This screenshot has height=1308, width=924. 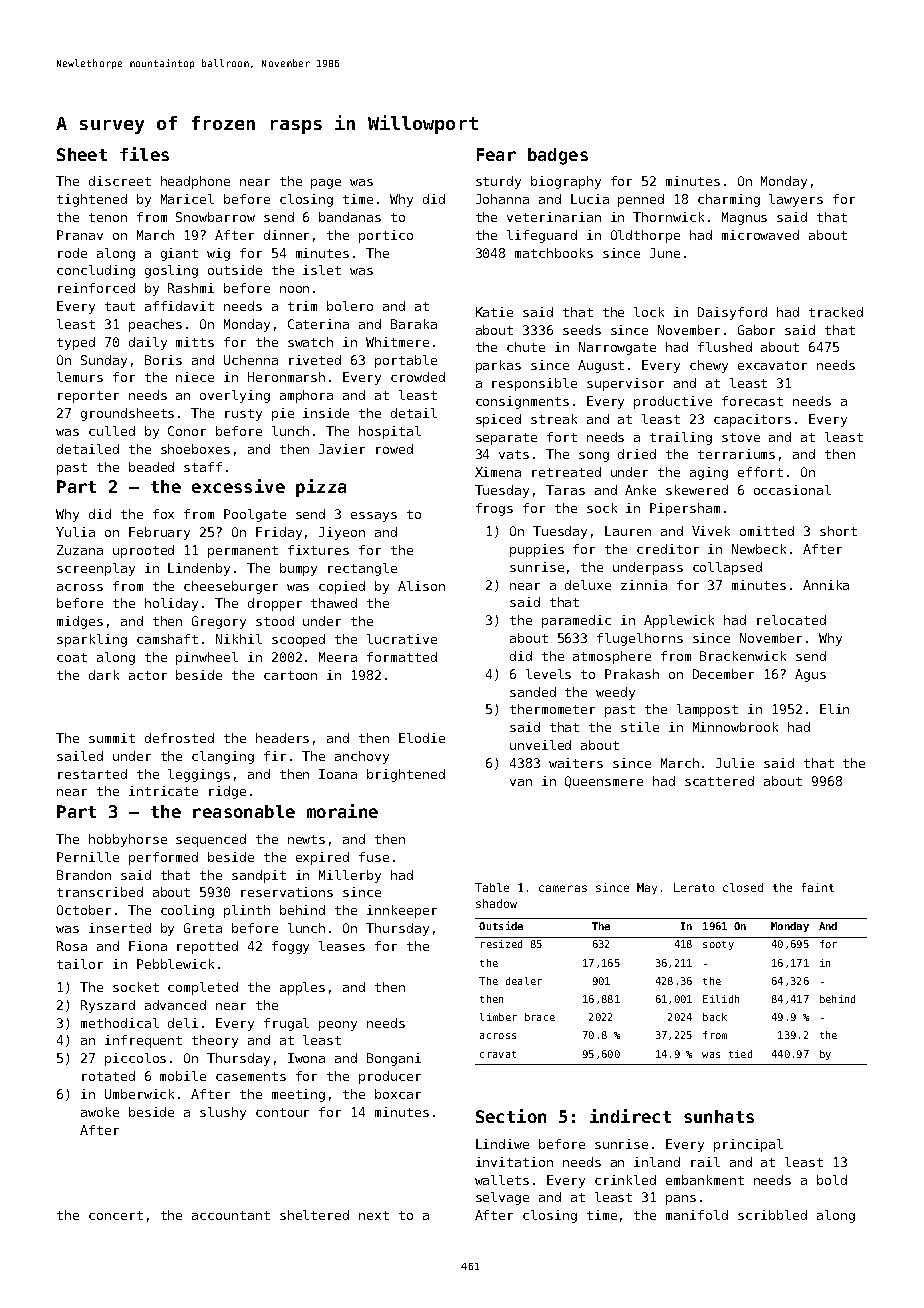 What do you see at coordinates (537, 550) in the screenshot?
I see `puppies` at bounding box center [537, 550].
